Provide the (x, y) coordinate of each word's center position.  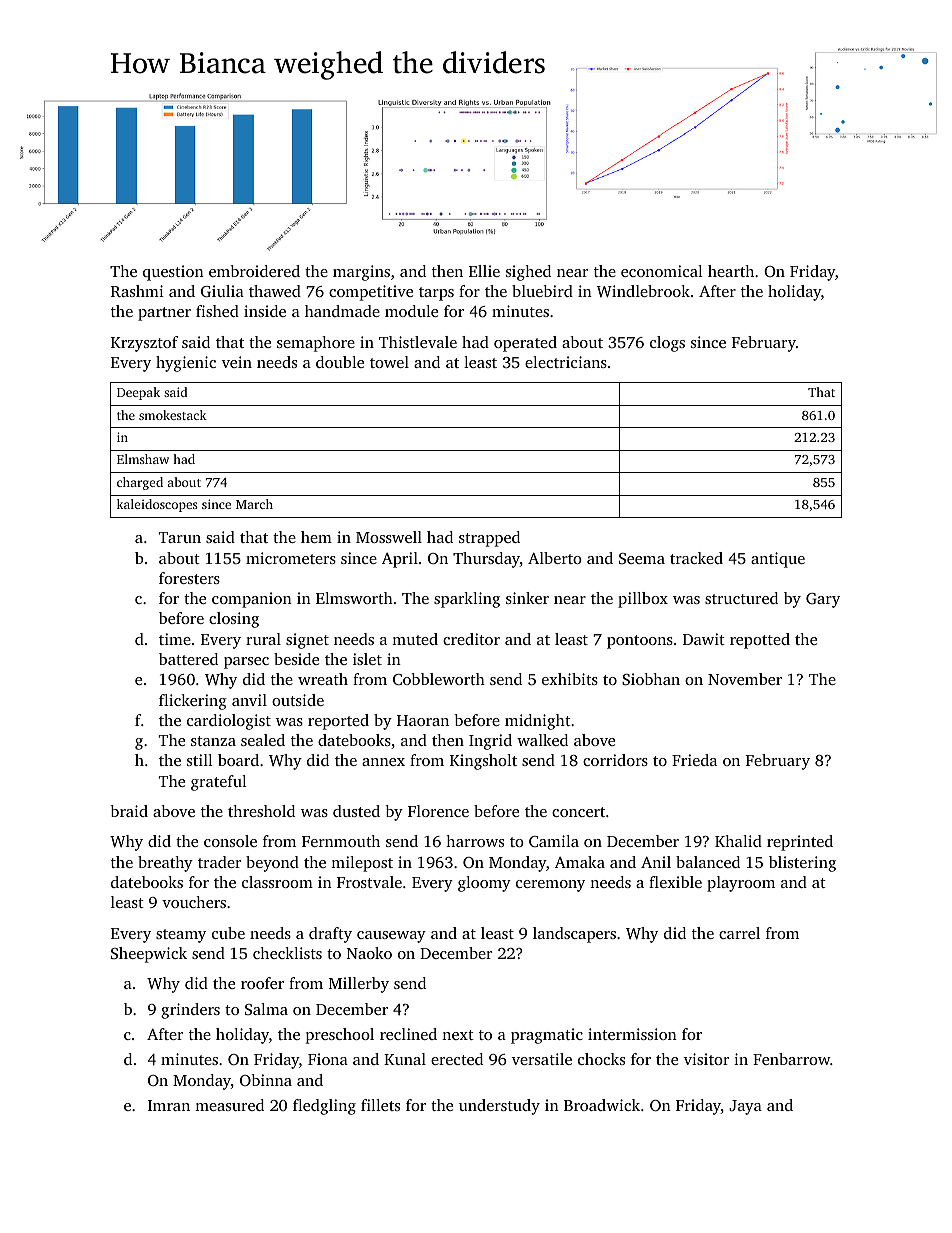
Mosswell (389, 537)
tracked (696, 558)
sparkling (467, 600)
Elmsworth (354, 598)
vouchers (194, 902)
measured (229, 1105)
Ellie (484, 271)
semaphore (316, 344)
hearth (731, 271)
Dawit (704, 639)
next (458, 1035)
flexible (675, 882)
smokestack (173, 415)
